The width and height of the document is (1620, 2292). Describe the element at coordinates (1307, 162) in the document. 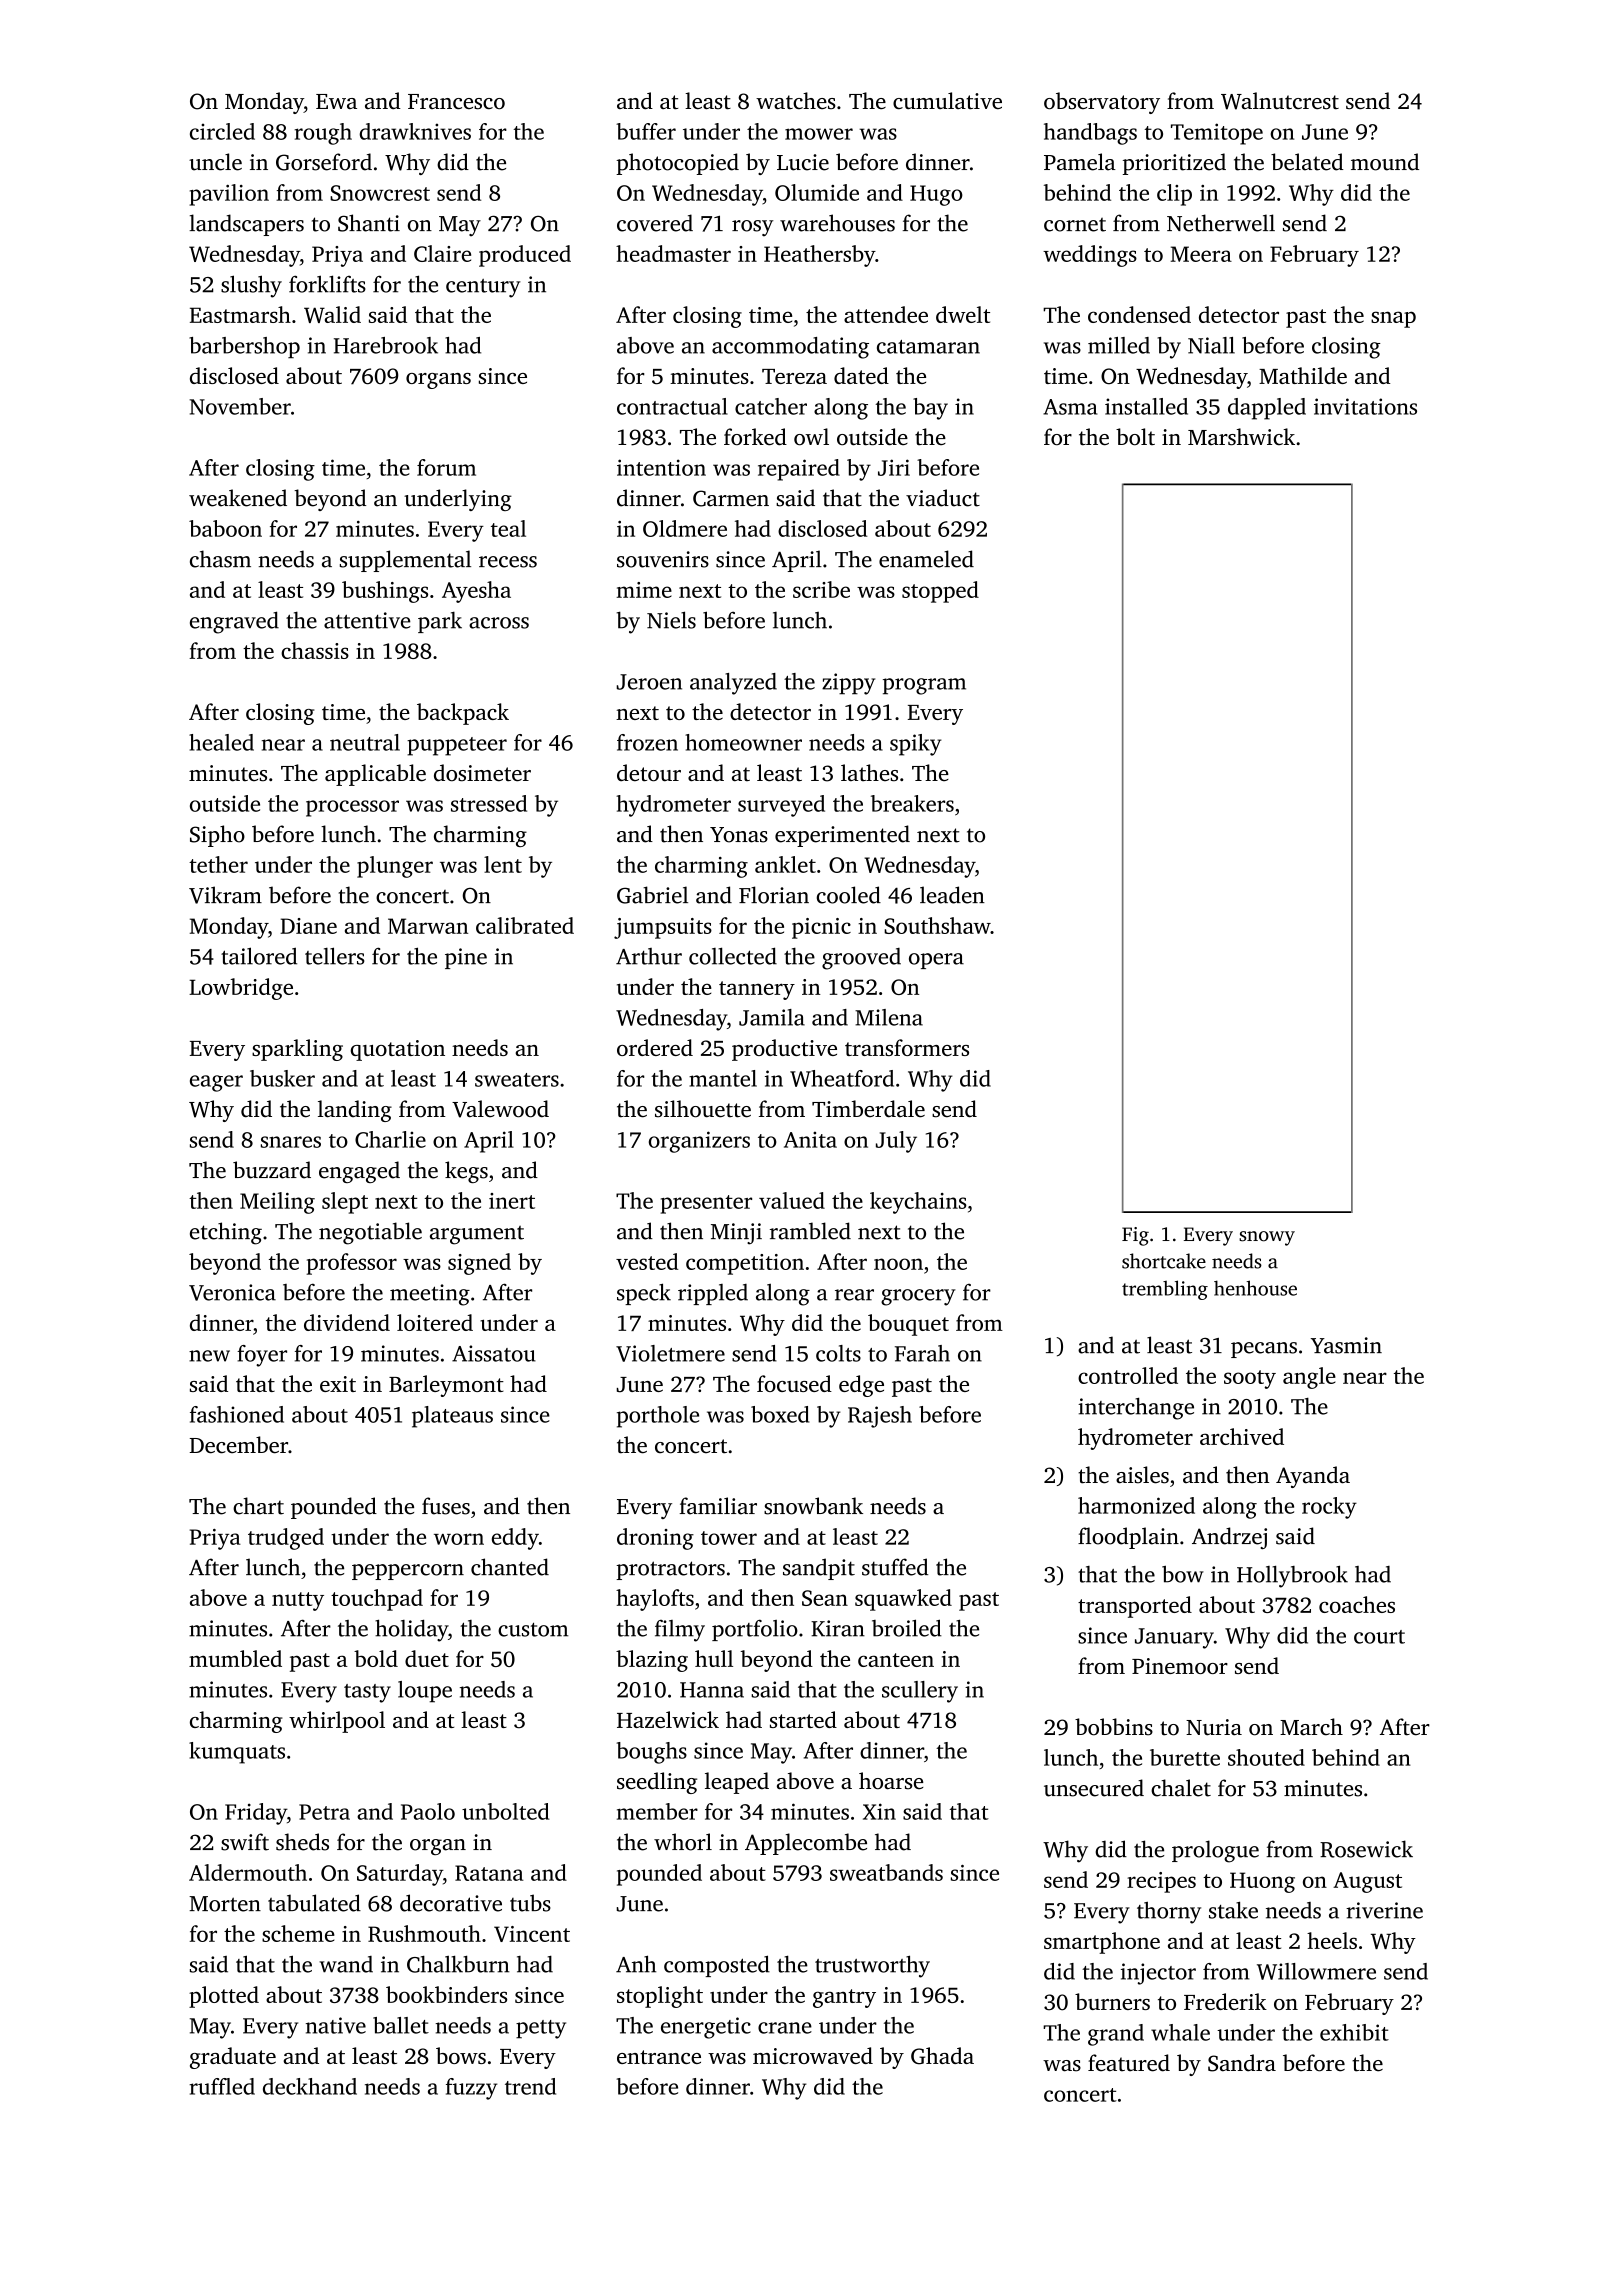

I see `belated` at that location.
